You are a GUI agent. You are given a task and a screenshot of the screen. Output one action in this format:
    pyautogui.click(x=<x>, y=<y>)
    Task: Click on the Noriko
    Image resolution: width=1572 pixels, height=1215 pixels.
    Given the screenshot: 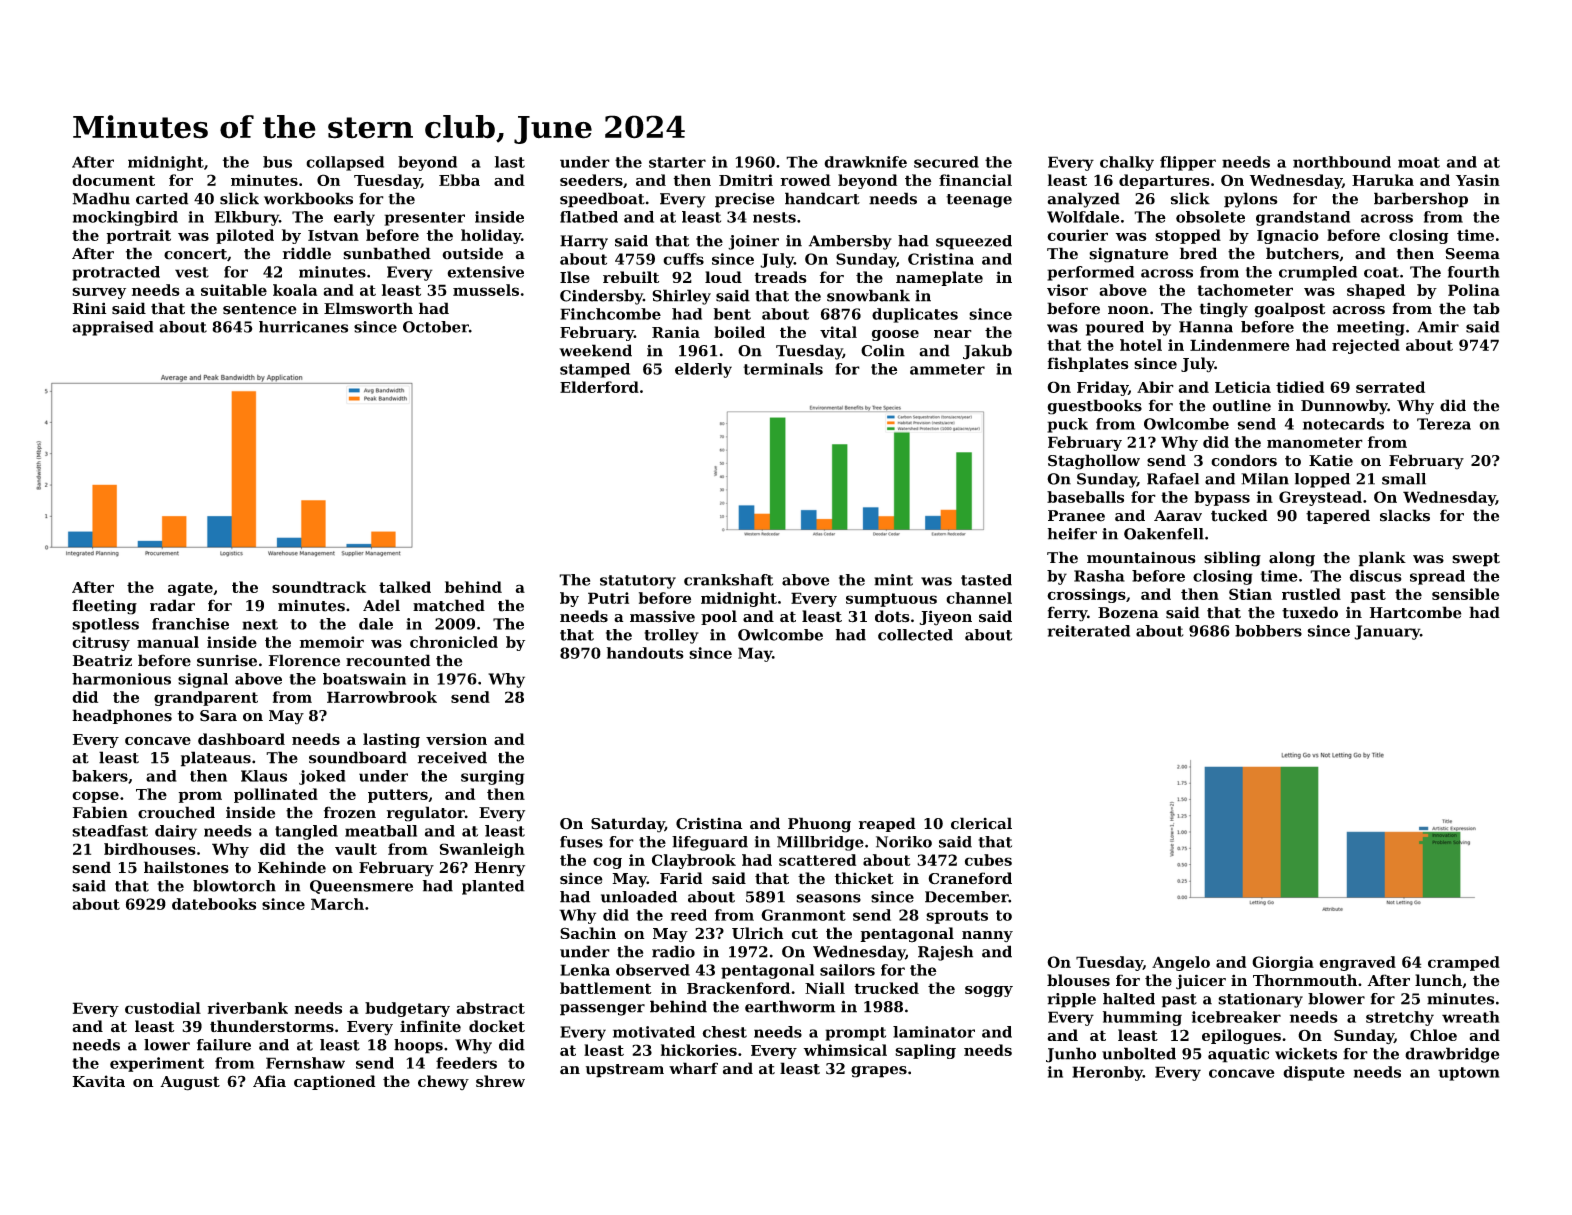 What is the action you would take?
    pyautogui.click(x=904, y=842)
